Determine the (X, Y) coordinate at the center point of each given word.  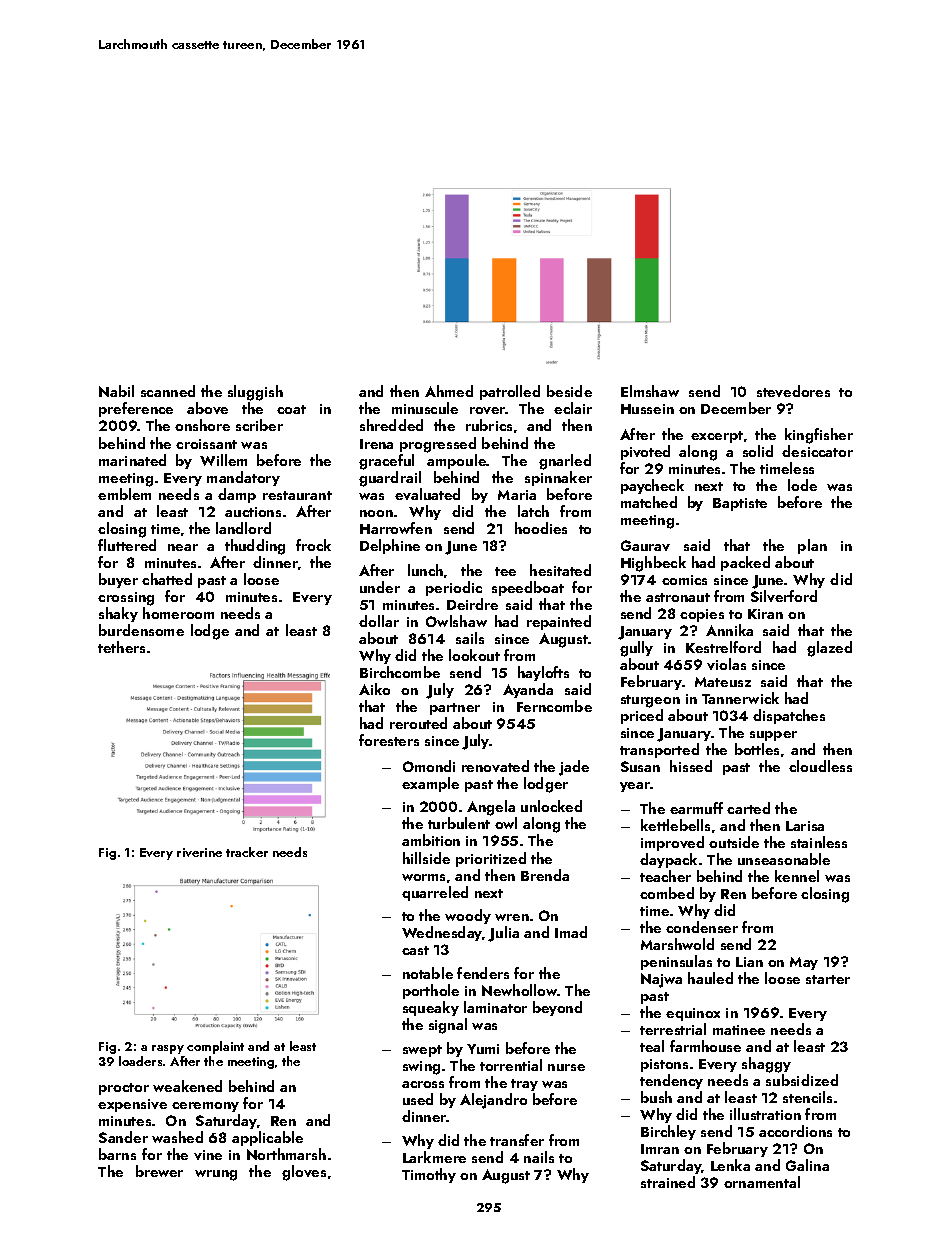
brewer (159, 1171)
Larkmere (434, 1157)
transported (659, 750)
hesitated (560, 570)
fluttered (127, 545)
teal (652, 1046)
